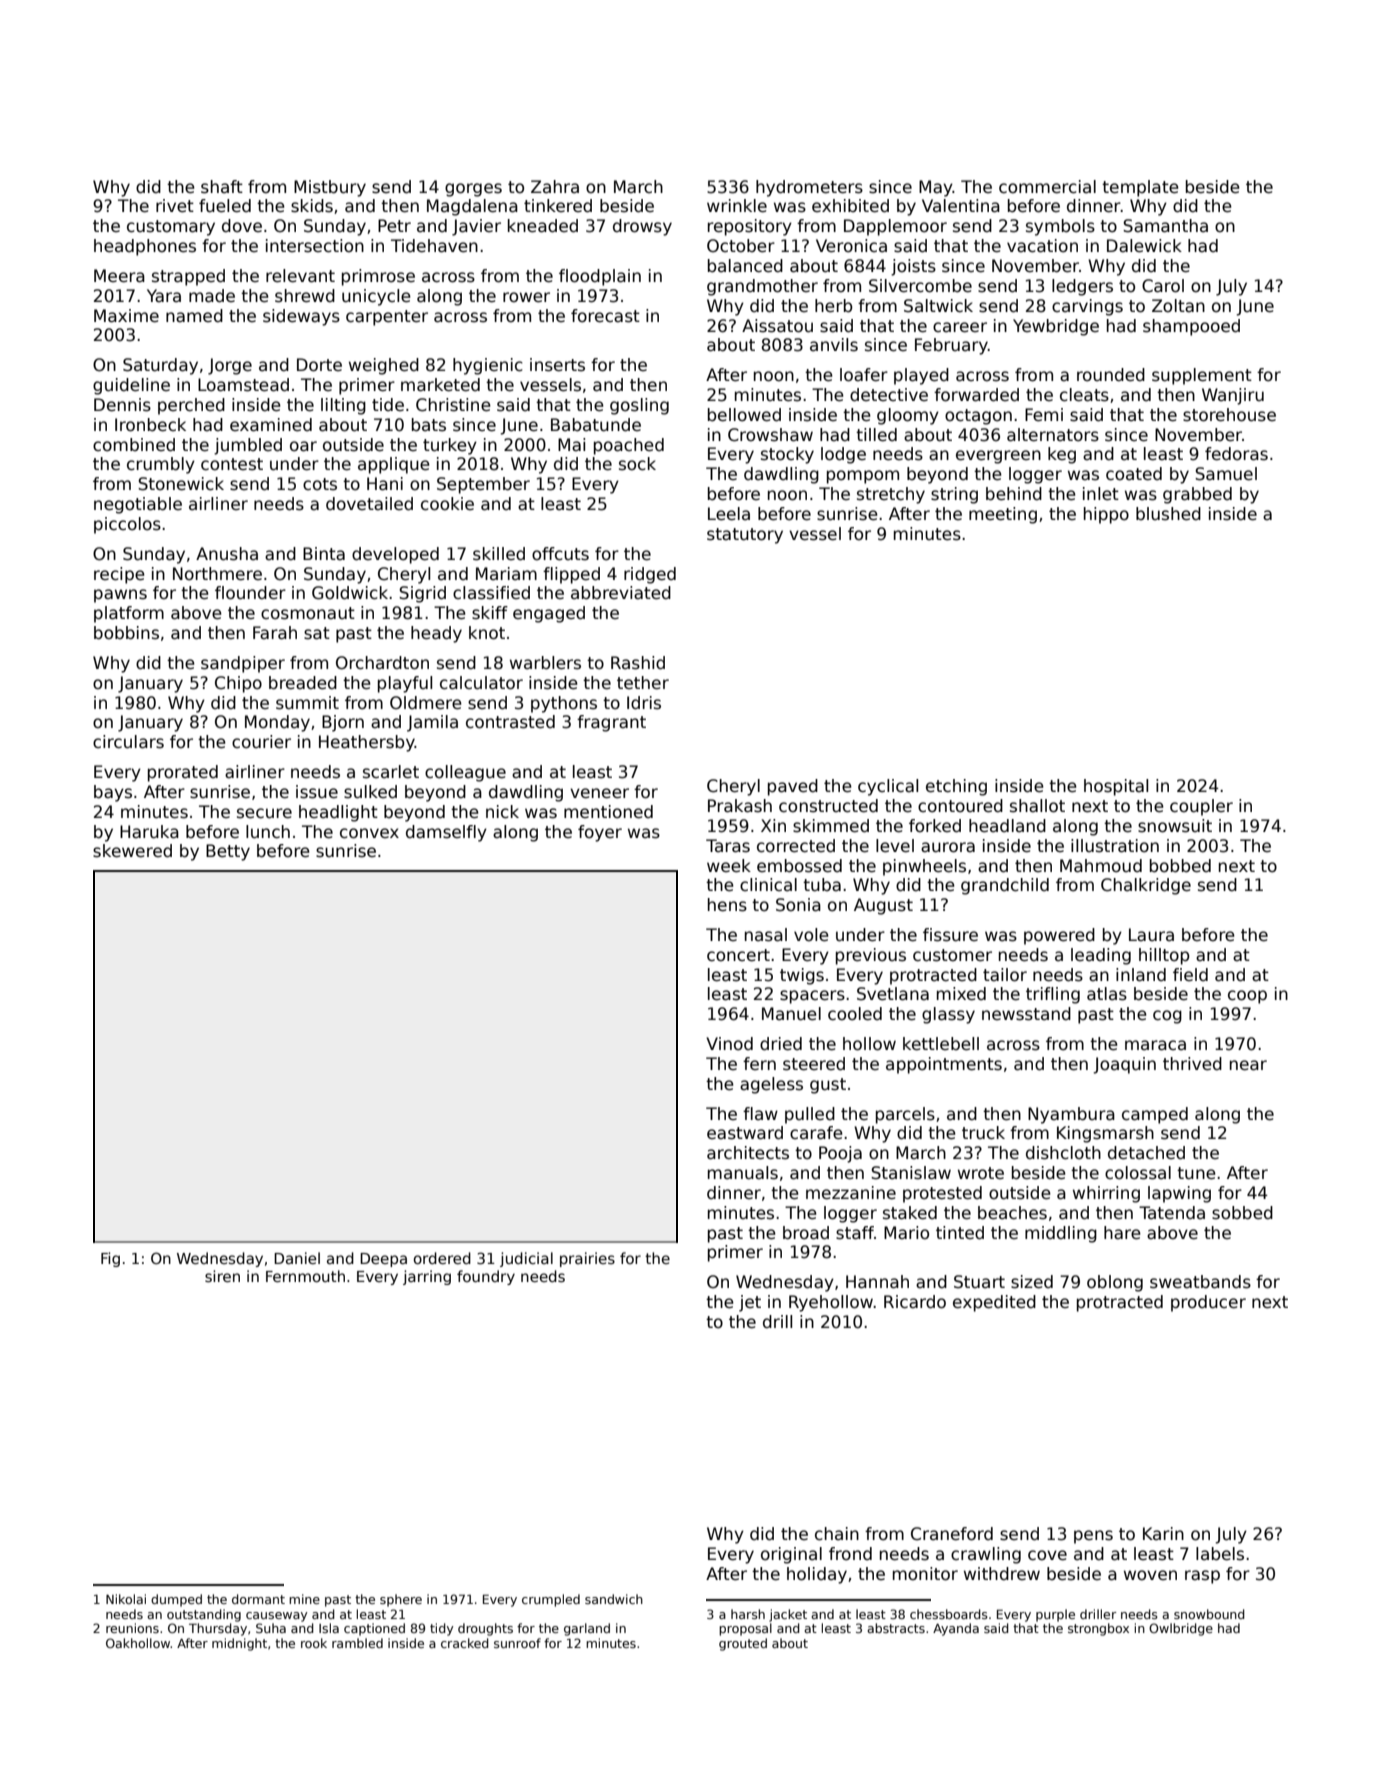 The image size is (1384, 1791). Describe the element at coordinates (650, 575) in the screenshot. I see `ridged` at that location.
